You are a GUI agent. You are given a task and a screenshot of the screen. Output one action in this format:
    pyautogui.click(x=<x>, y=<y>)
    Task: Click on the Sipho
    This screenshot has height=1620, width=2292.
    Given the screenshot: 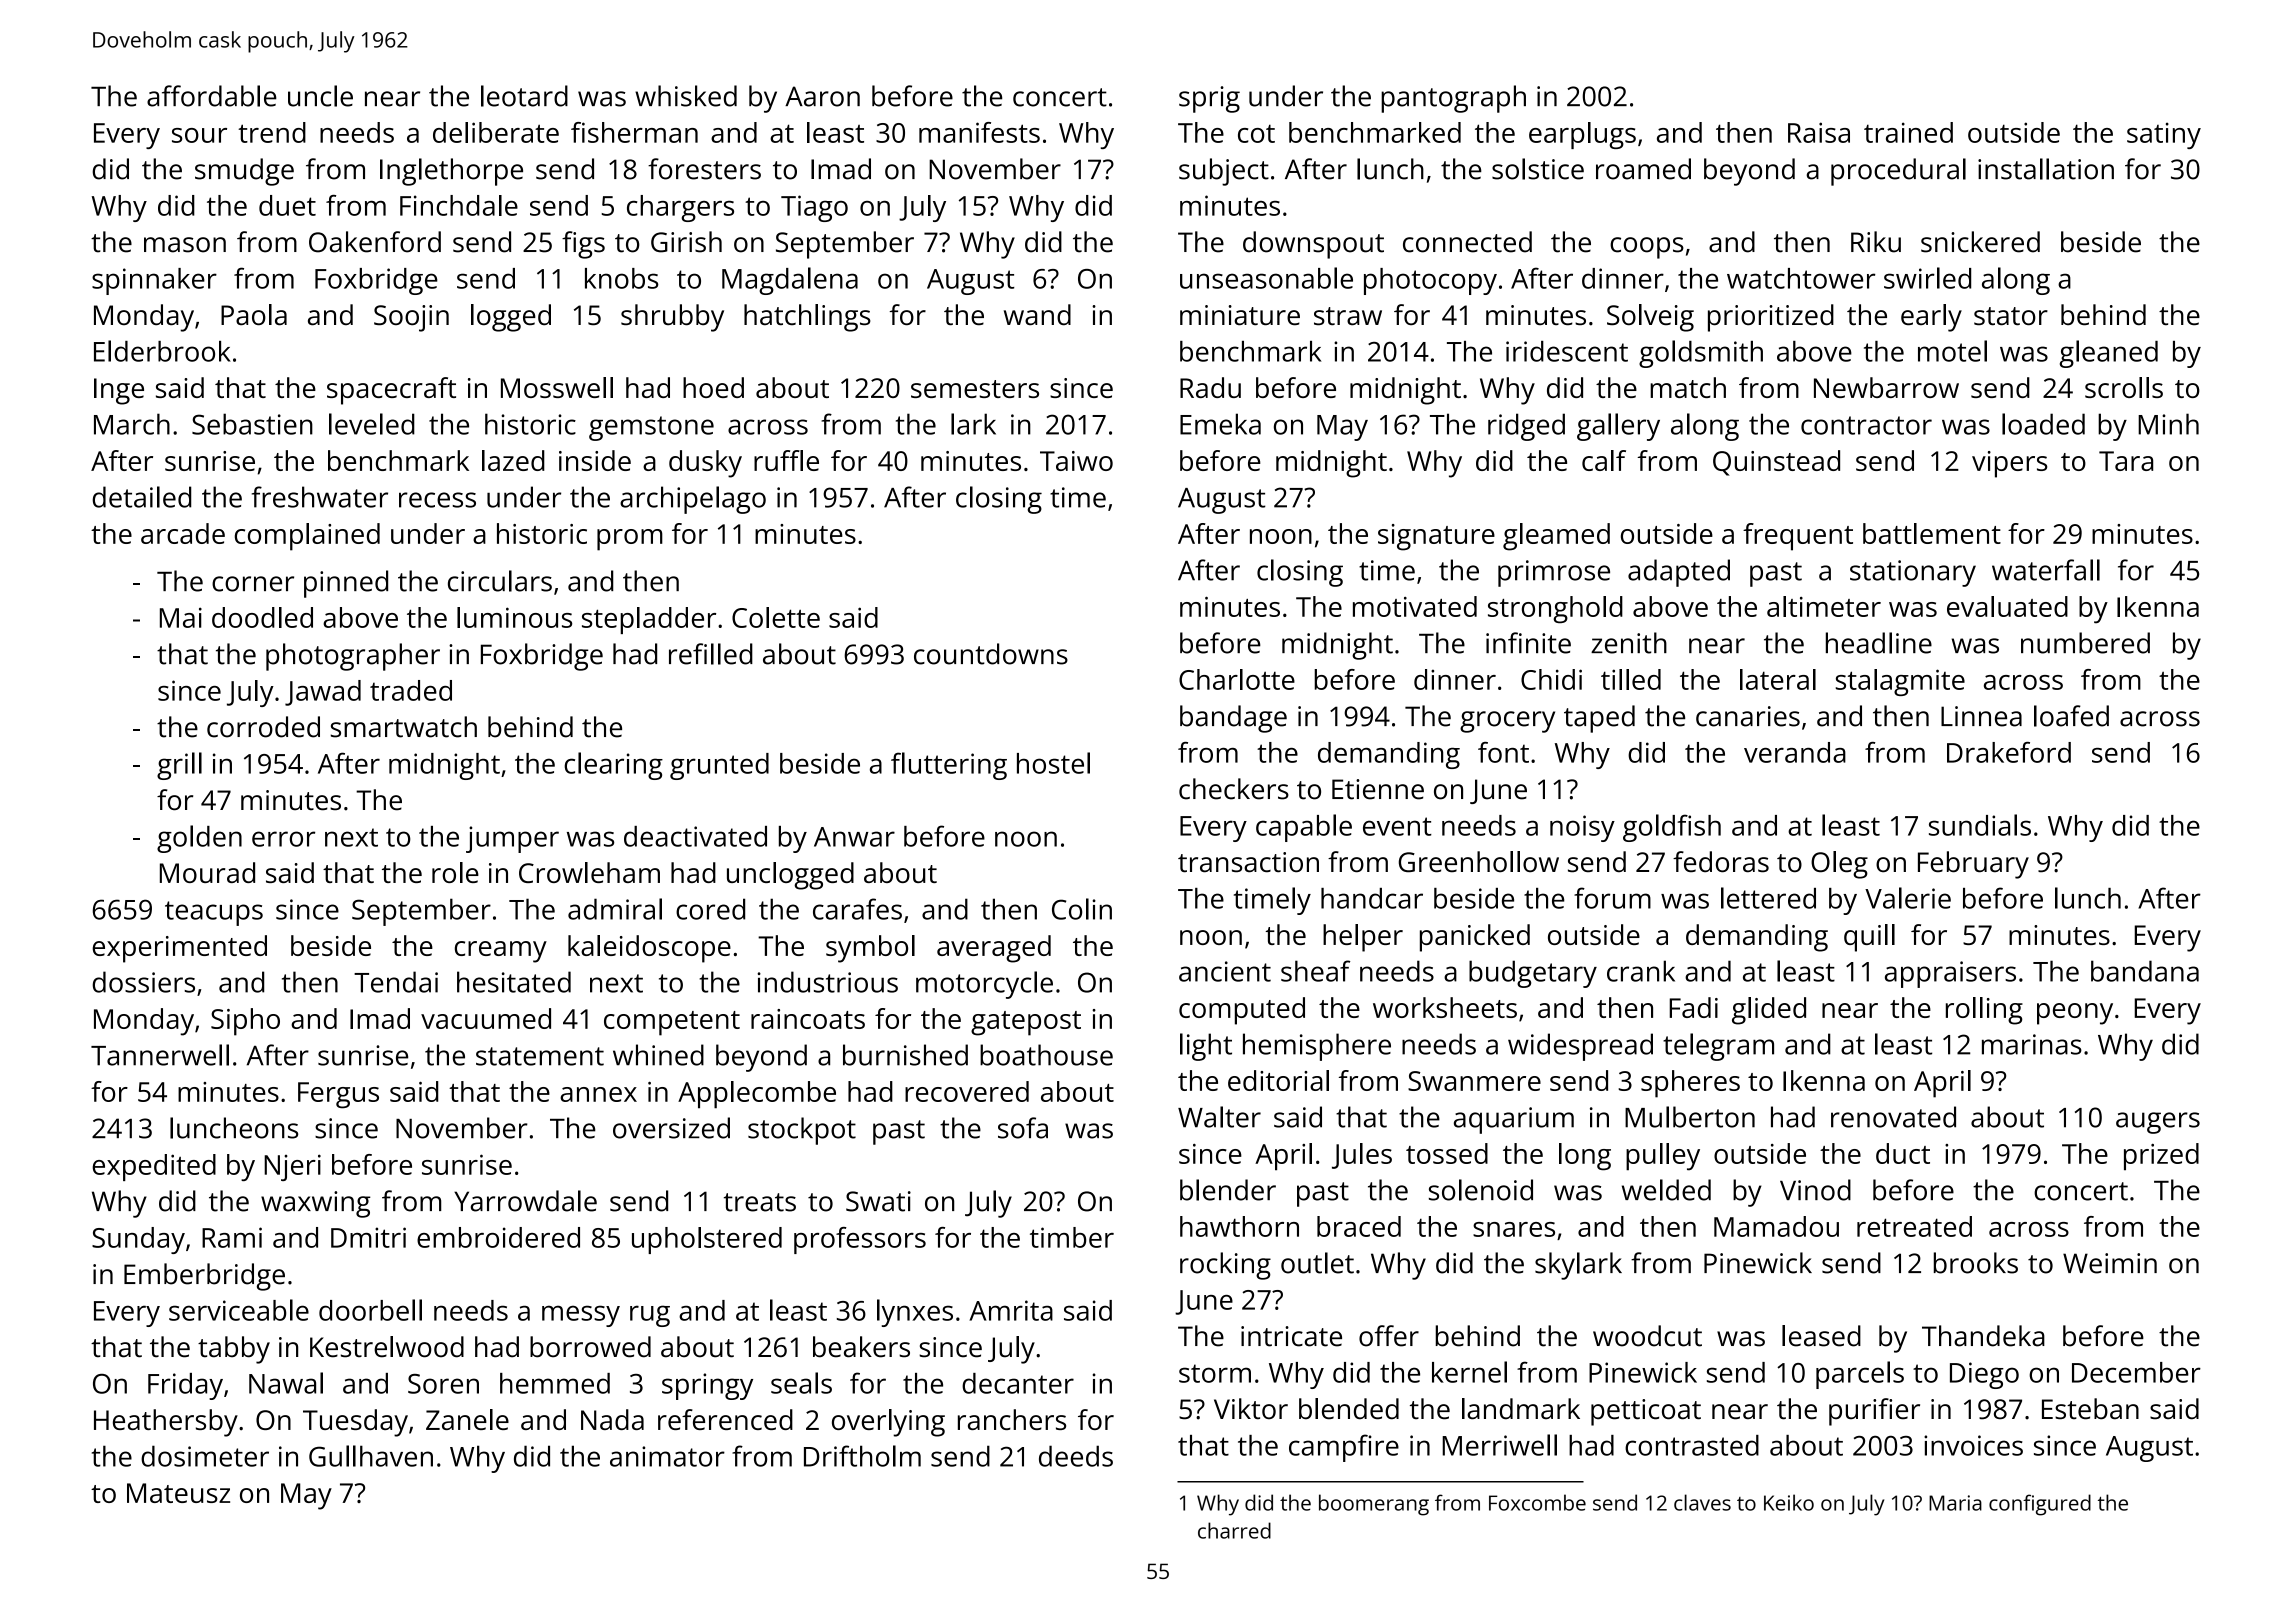 What is the action you would take?
    pyautogui.click(x=245, y=1022)
